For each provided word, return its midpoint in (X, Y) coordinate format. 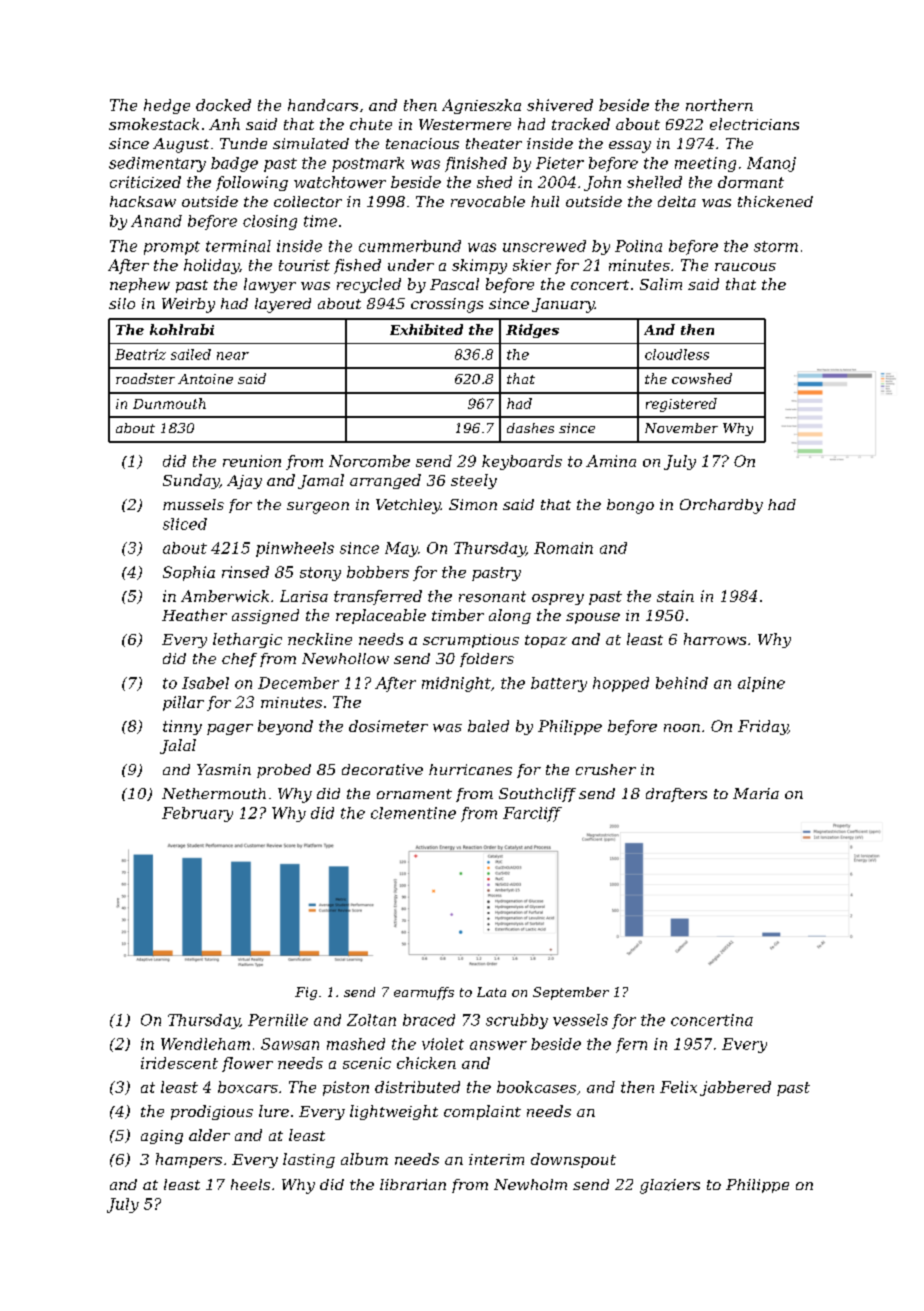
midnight (456, 684)
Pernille (278, 1020)
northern (719, 105)
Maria (756, 793)
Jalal (178, 746)
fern (631, 1045)
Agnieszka (481, 106)
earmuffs (424, 993)
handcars (323, 105)
